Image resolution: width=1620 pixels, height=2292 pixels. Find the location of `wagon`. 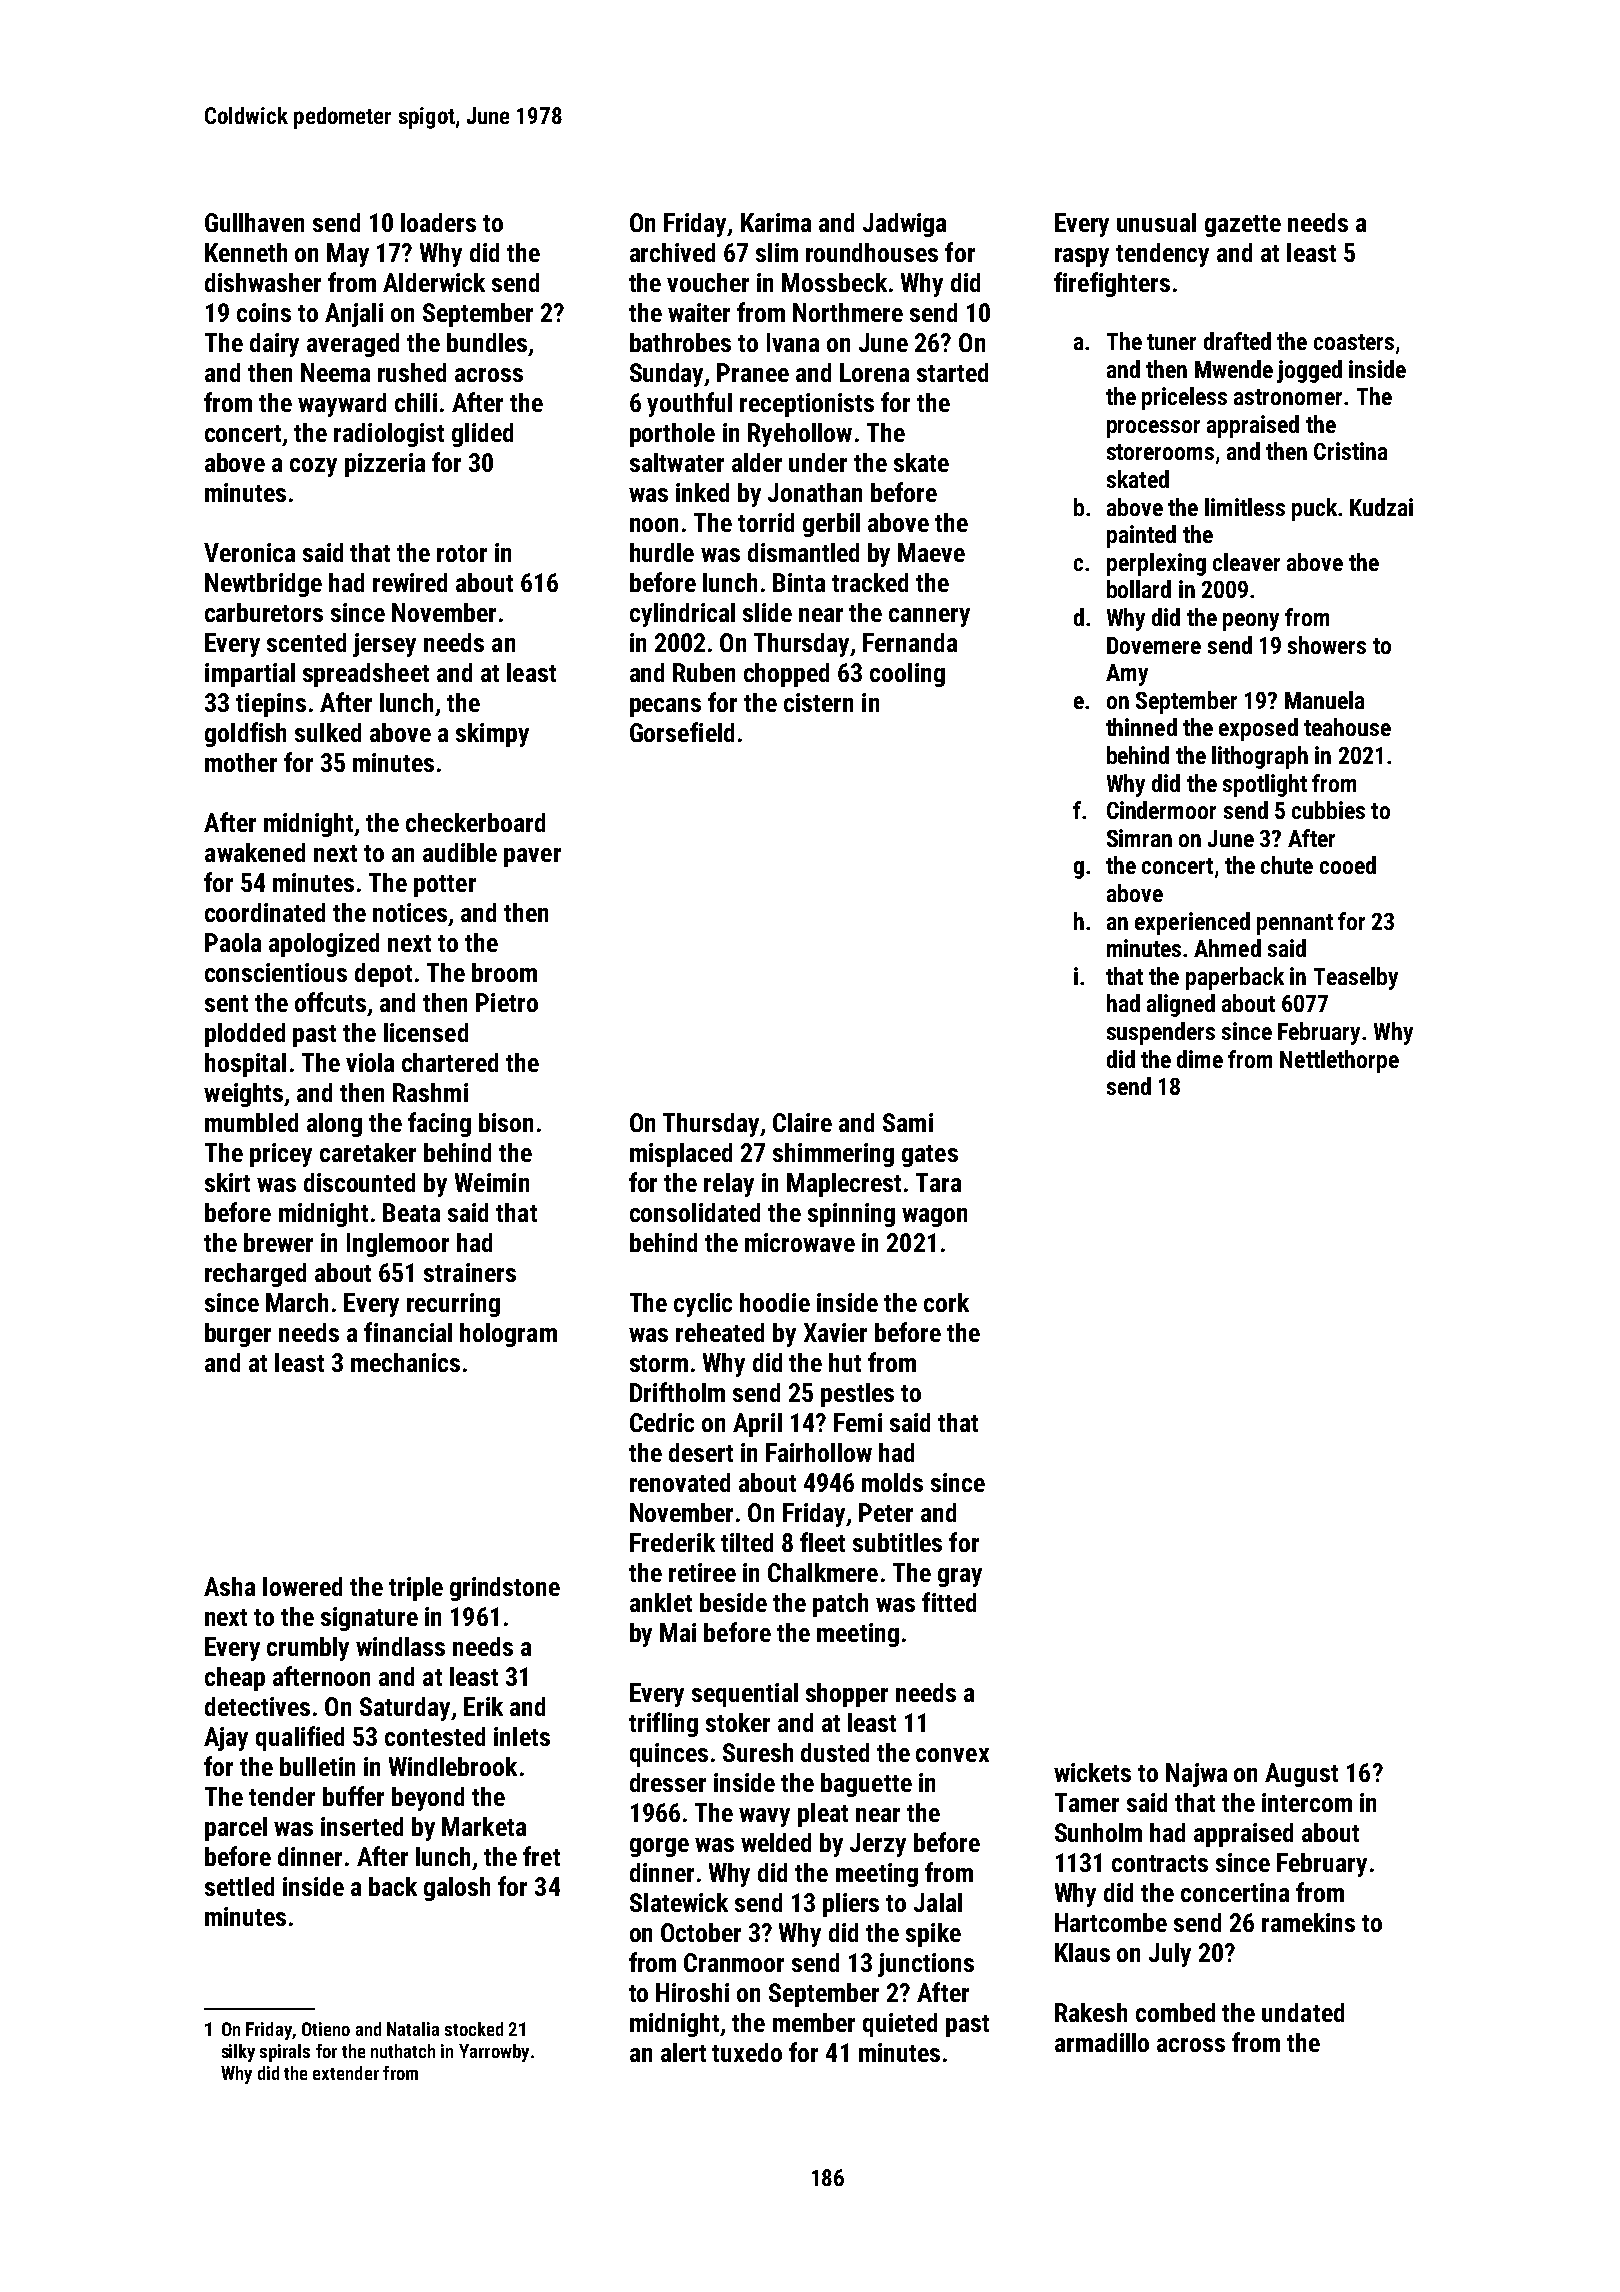

wagon is located at coordinates (934, 1217).
